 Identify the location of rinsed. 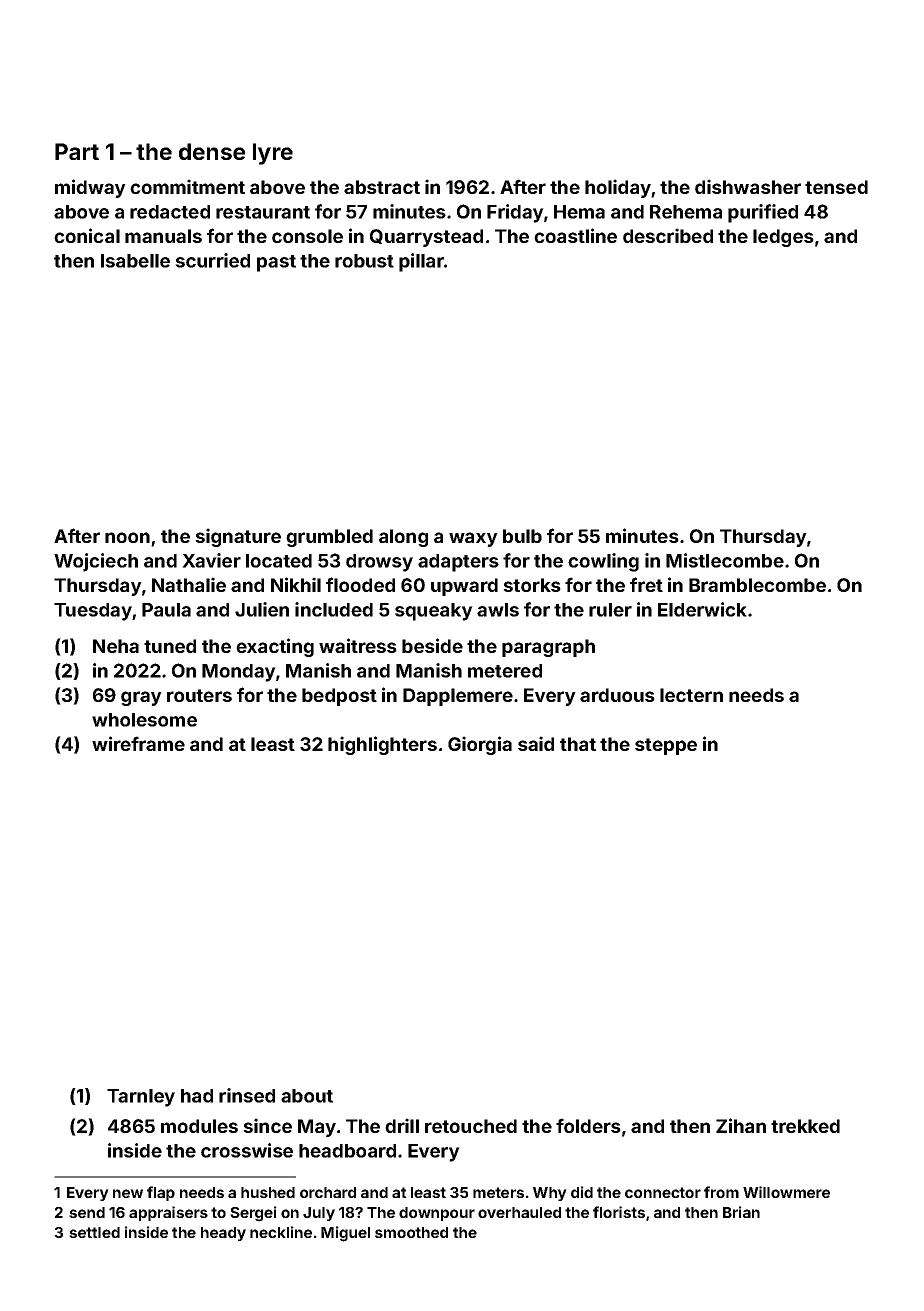
(247, 1095).
